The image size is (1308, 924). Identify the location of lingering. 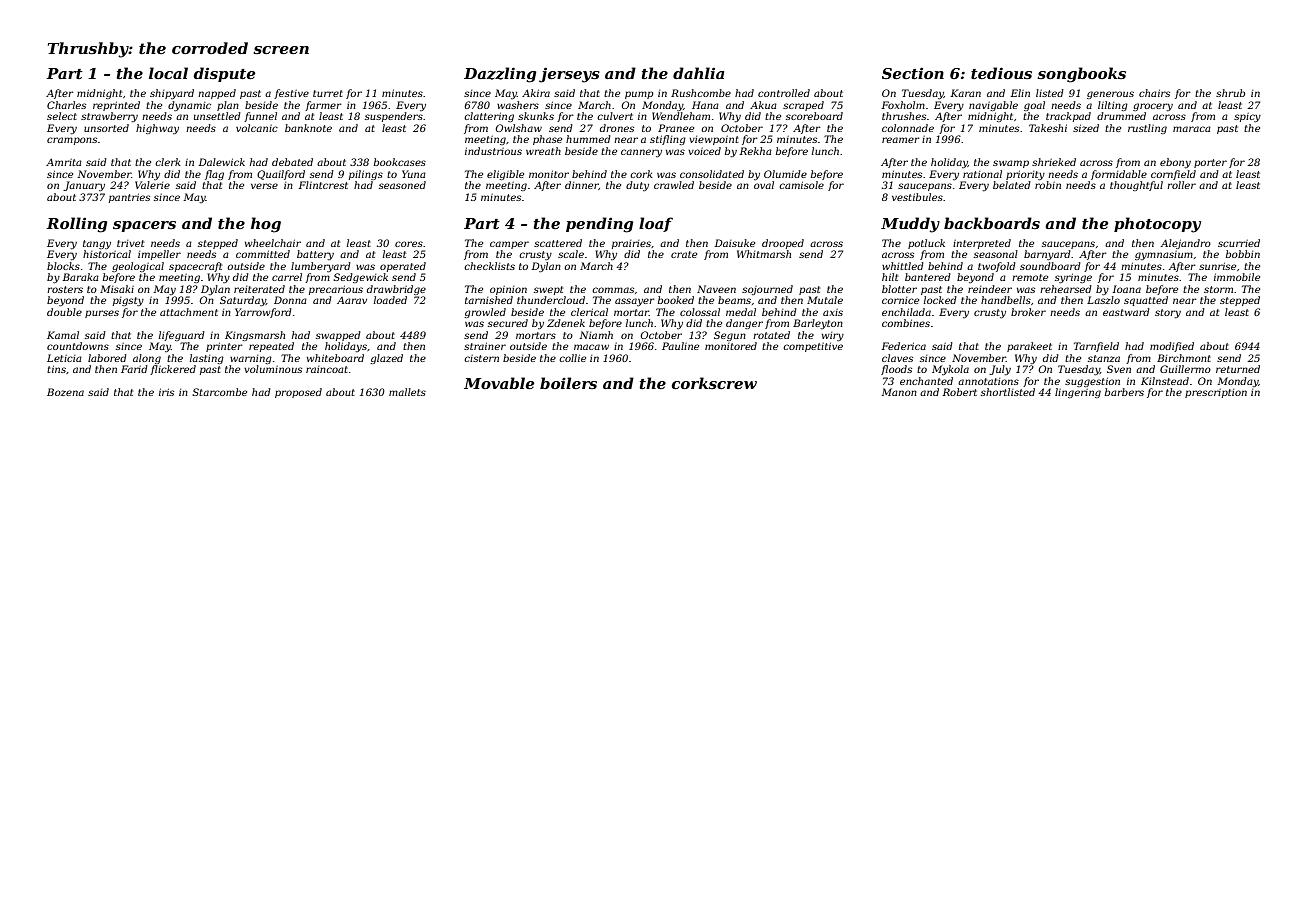
(1078, 393).
